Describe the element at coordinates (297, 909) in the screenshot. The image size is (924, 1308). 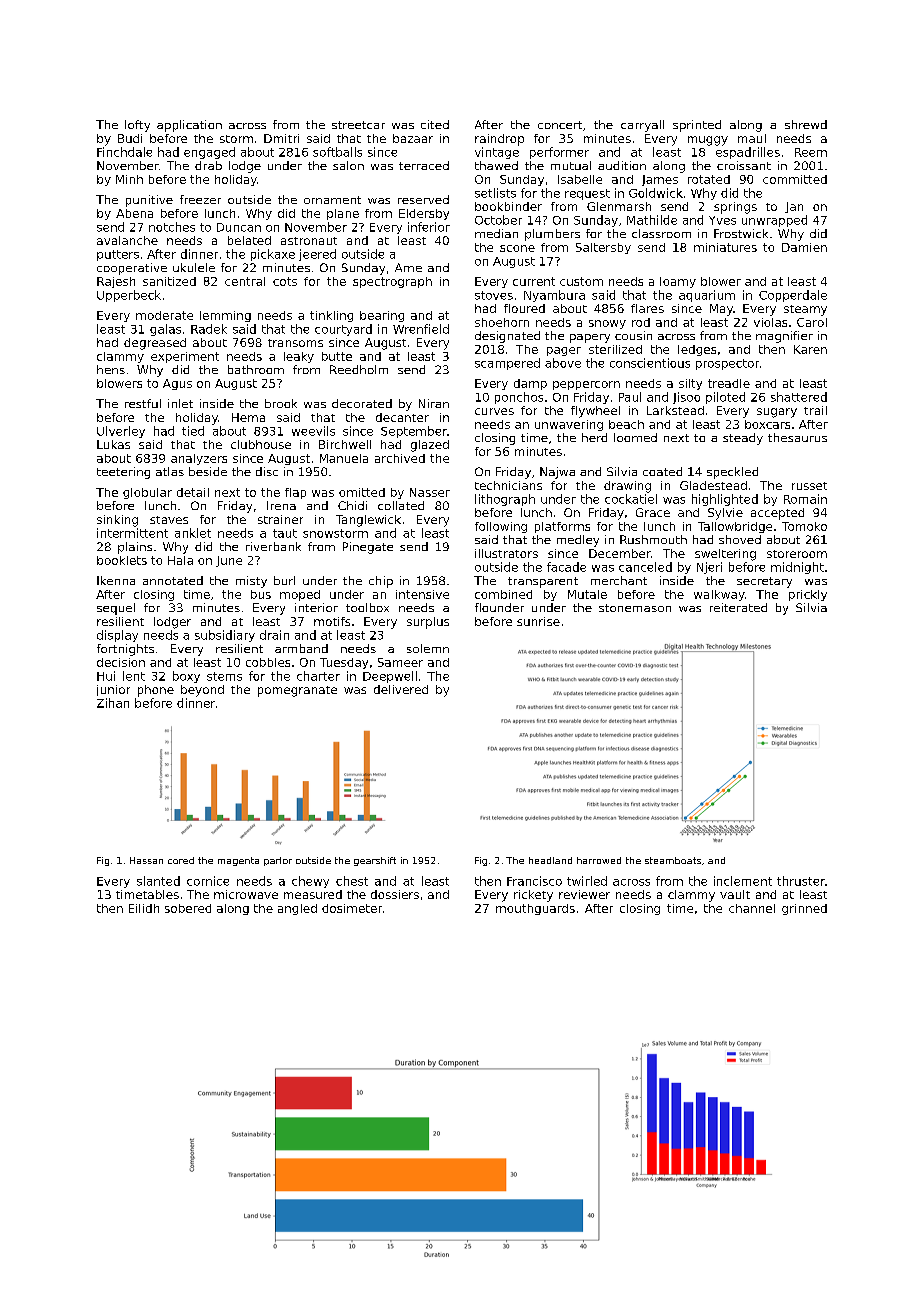
I see `angled` at that location.
